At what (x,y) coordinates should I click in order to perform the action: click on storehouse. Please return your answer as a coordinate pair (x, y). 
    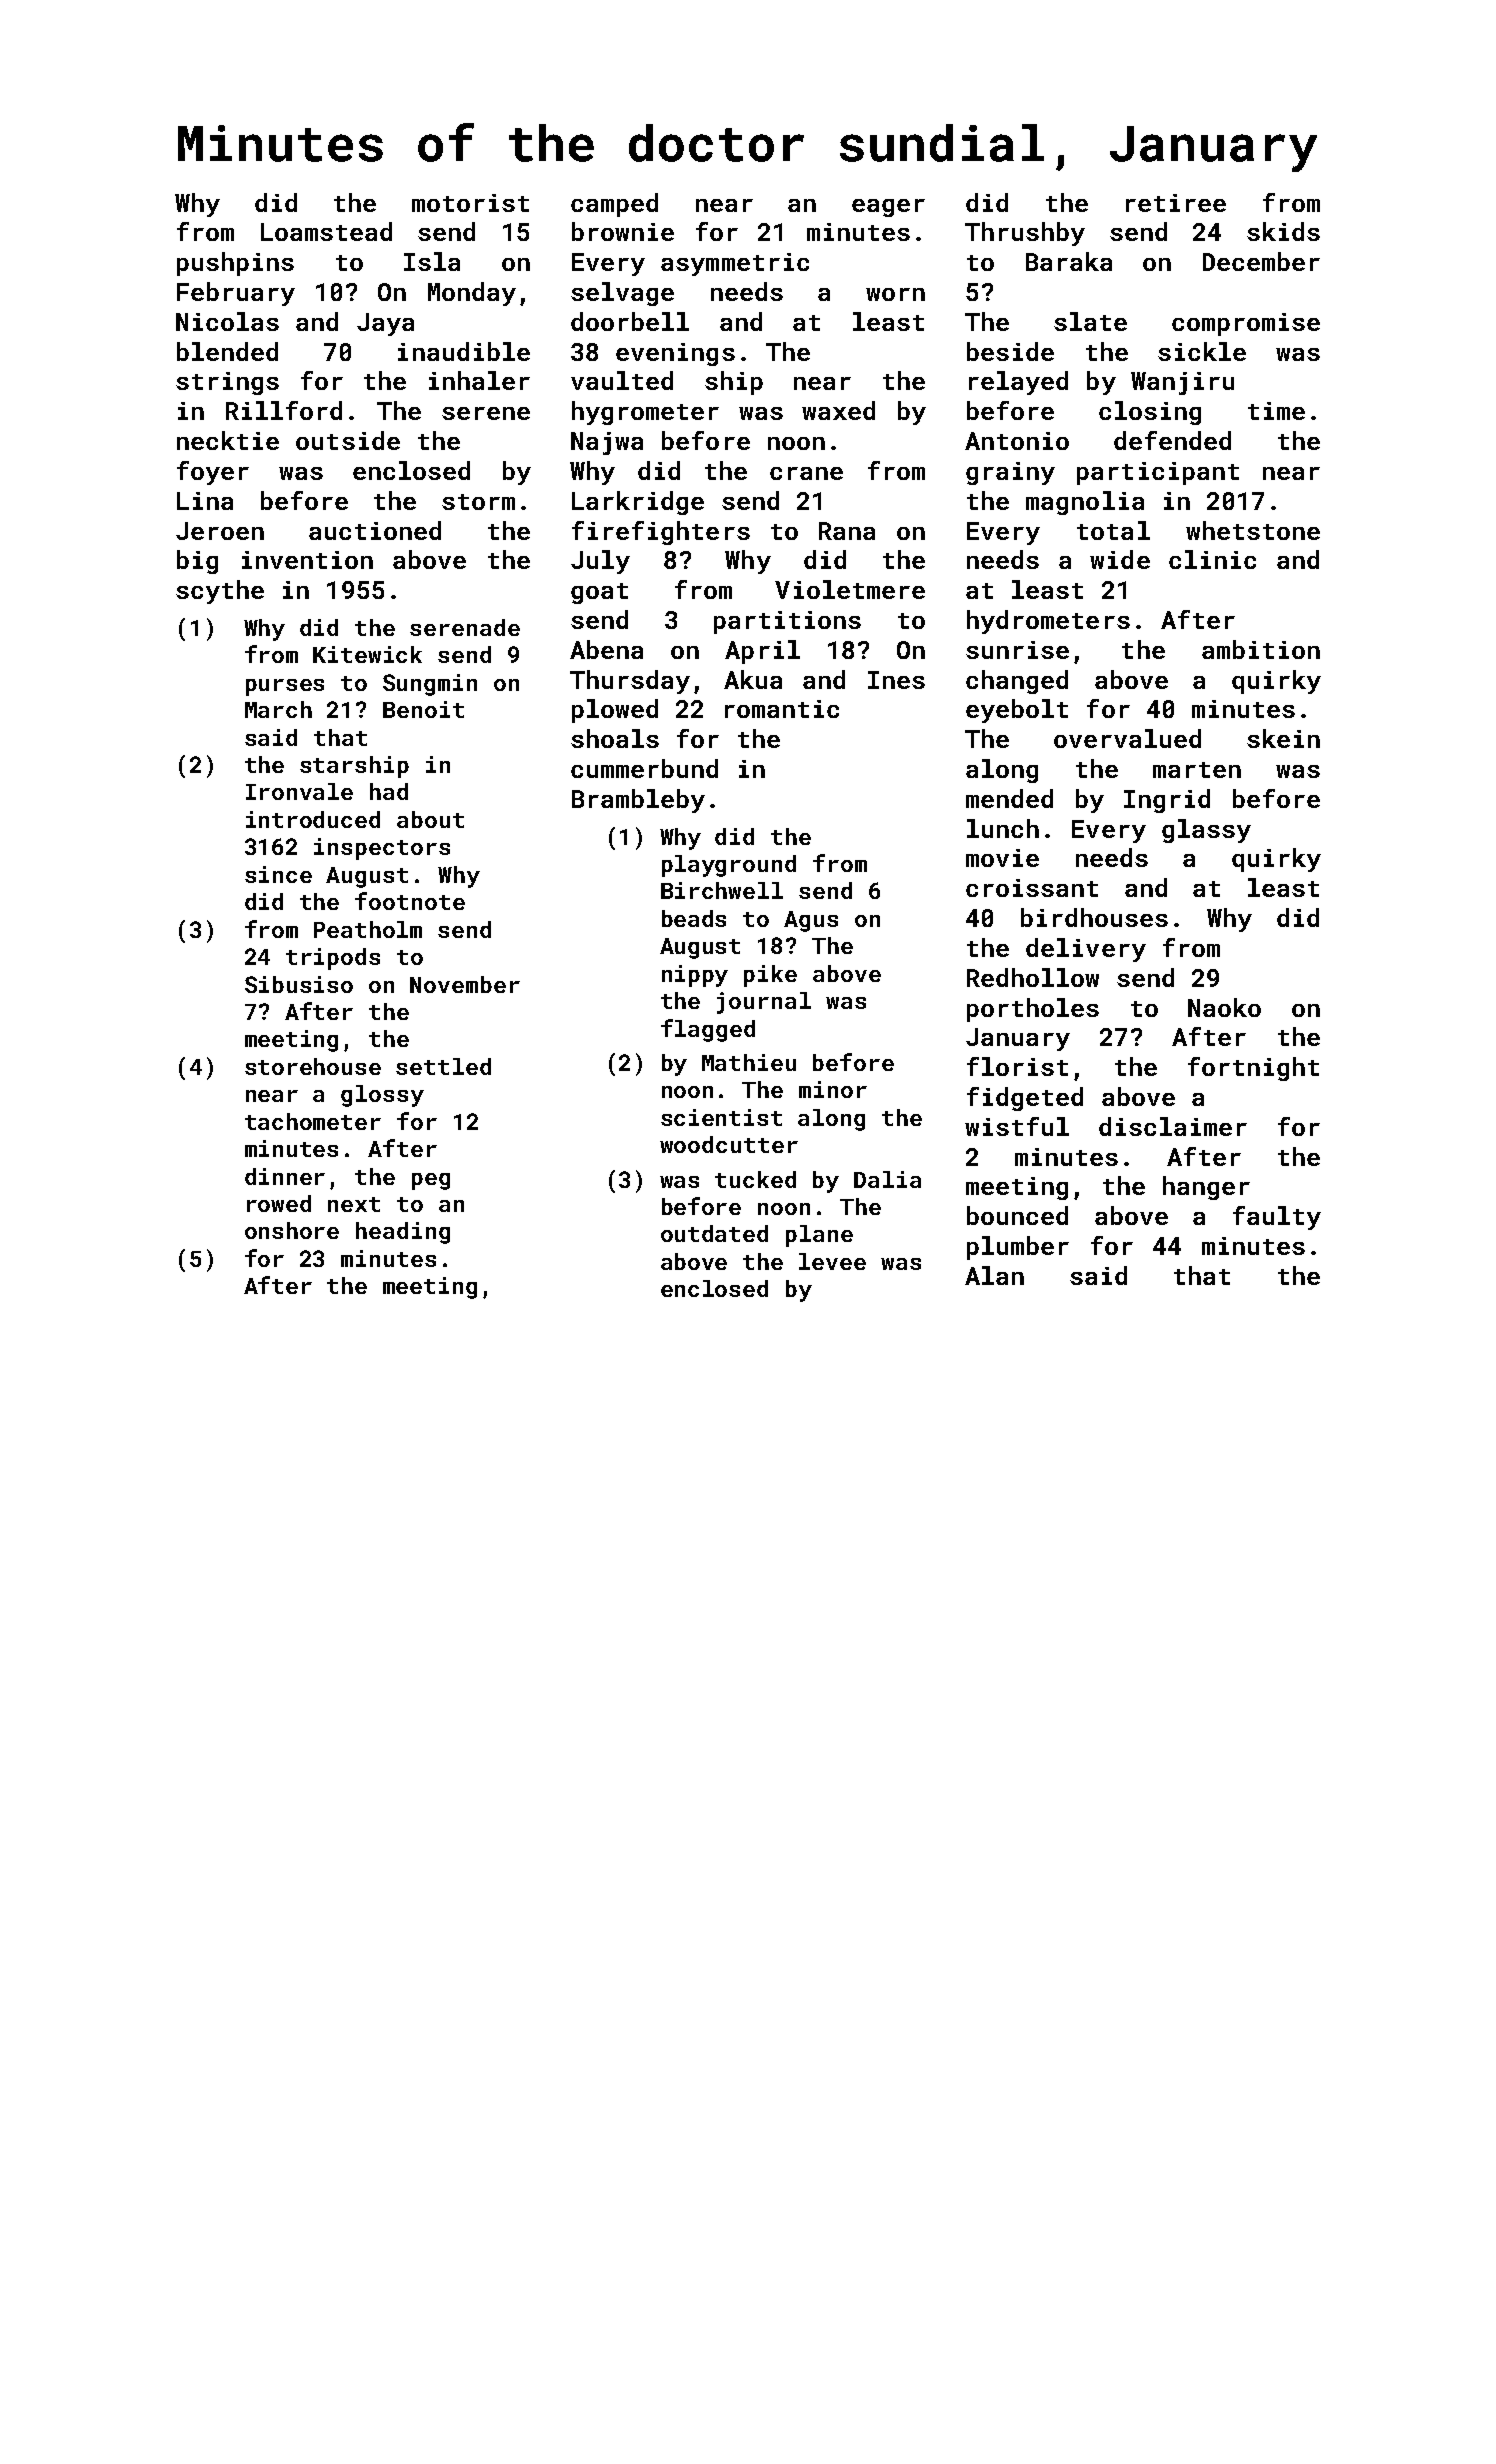
    Looking at the image, I should click on (313, 1066).
